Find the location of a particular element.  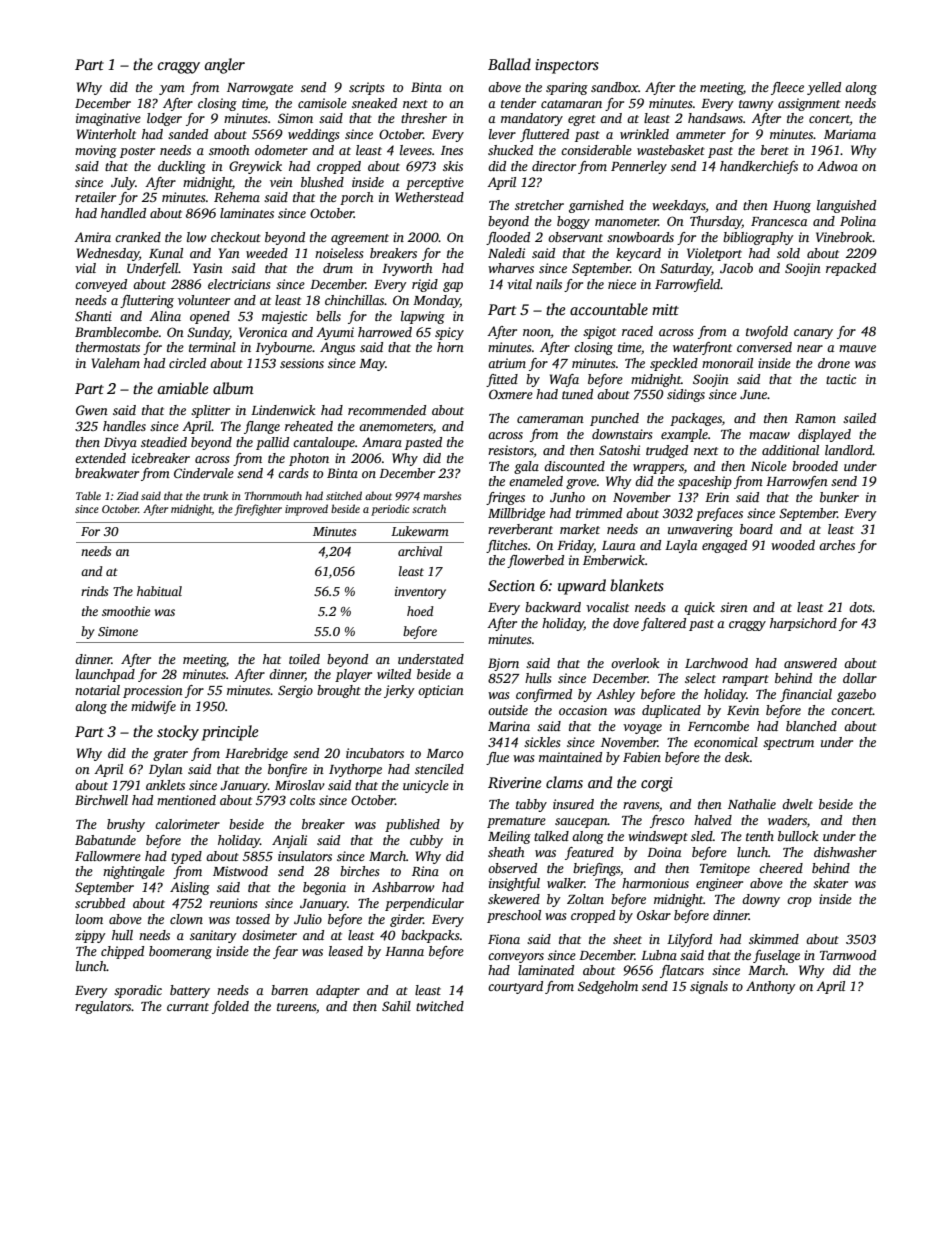

answered is located at coordinates (810, 663).
